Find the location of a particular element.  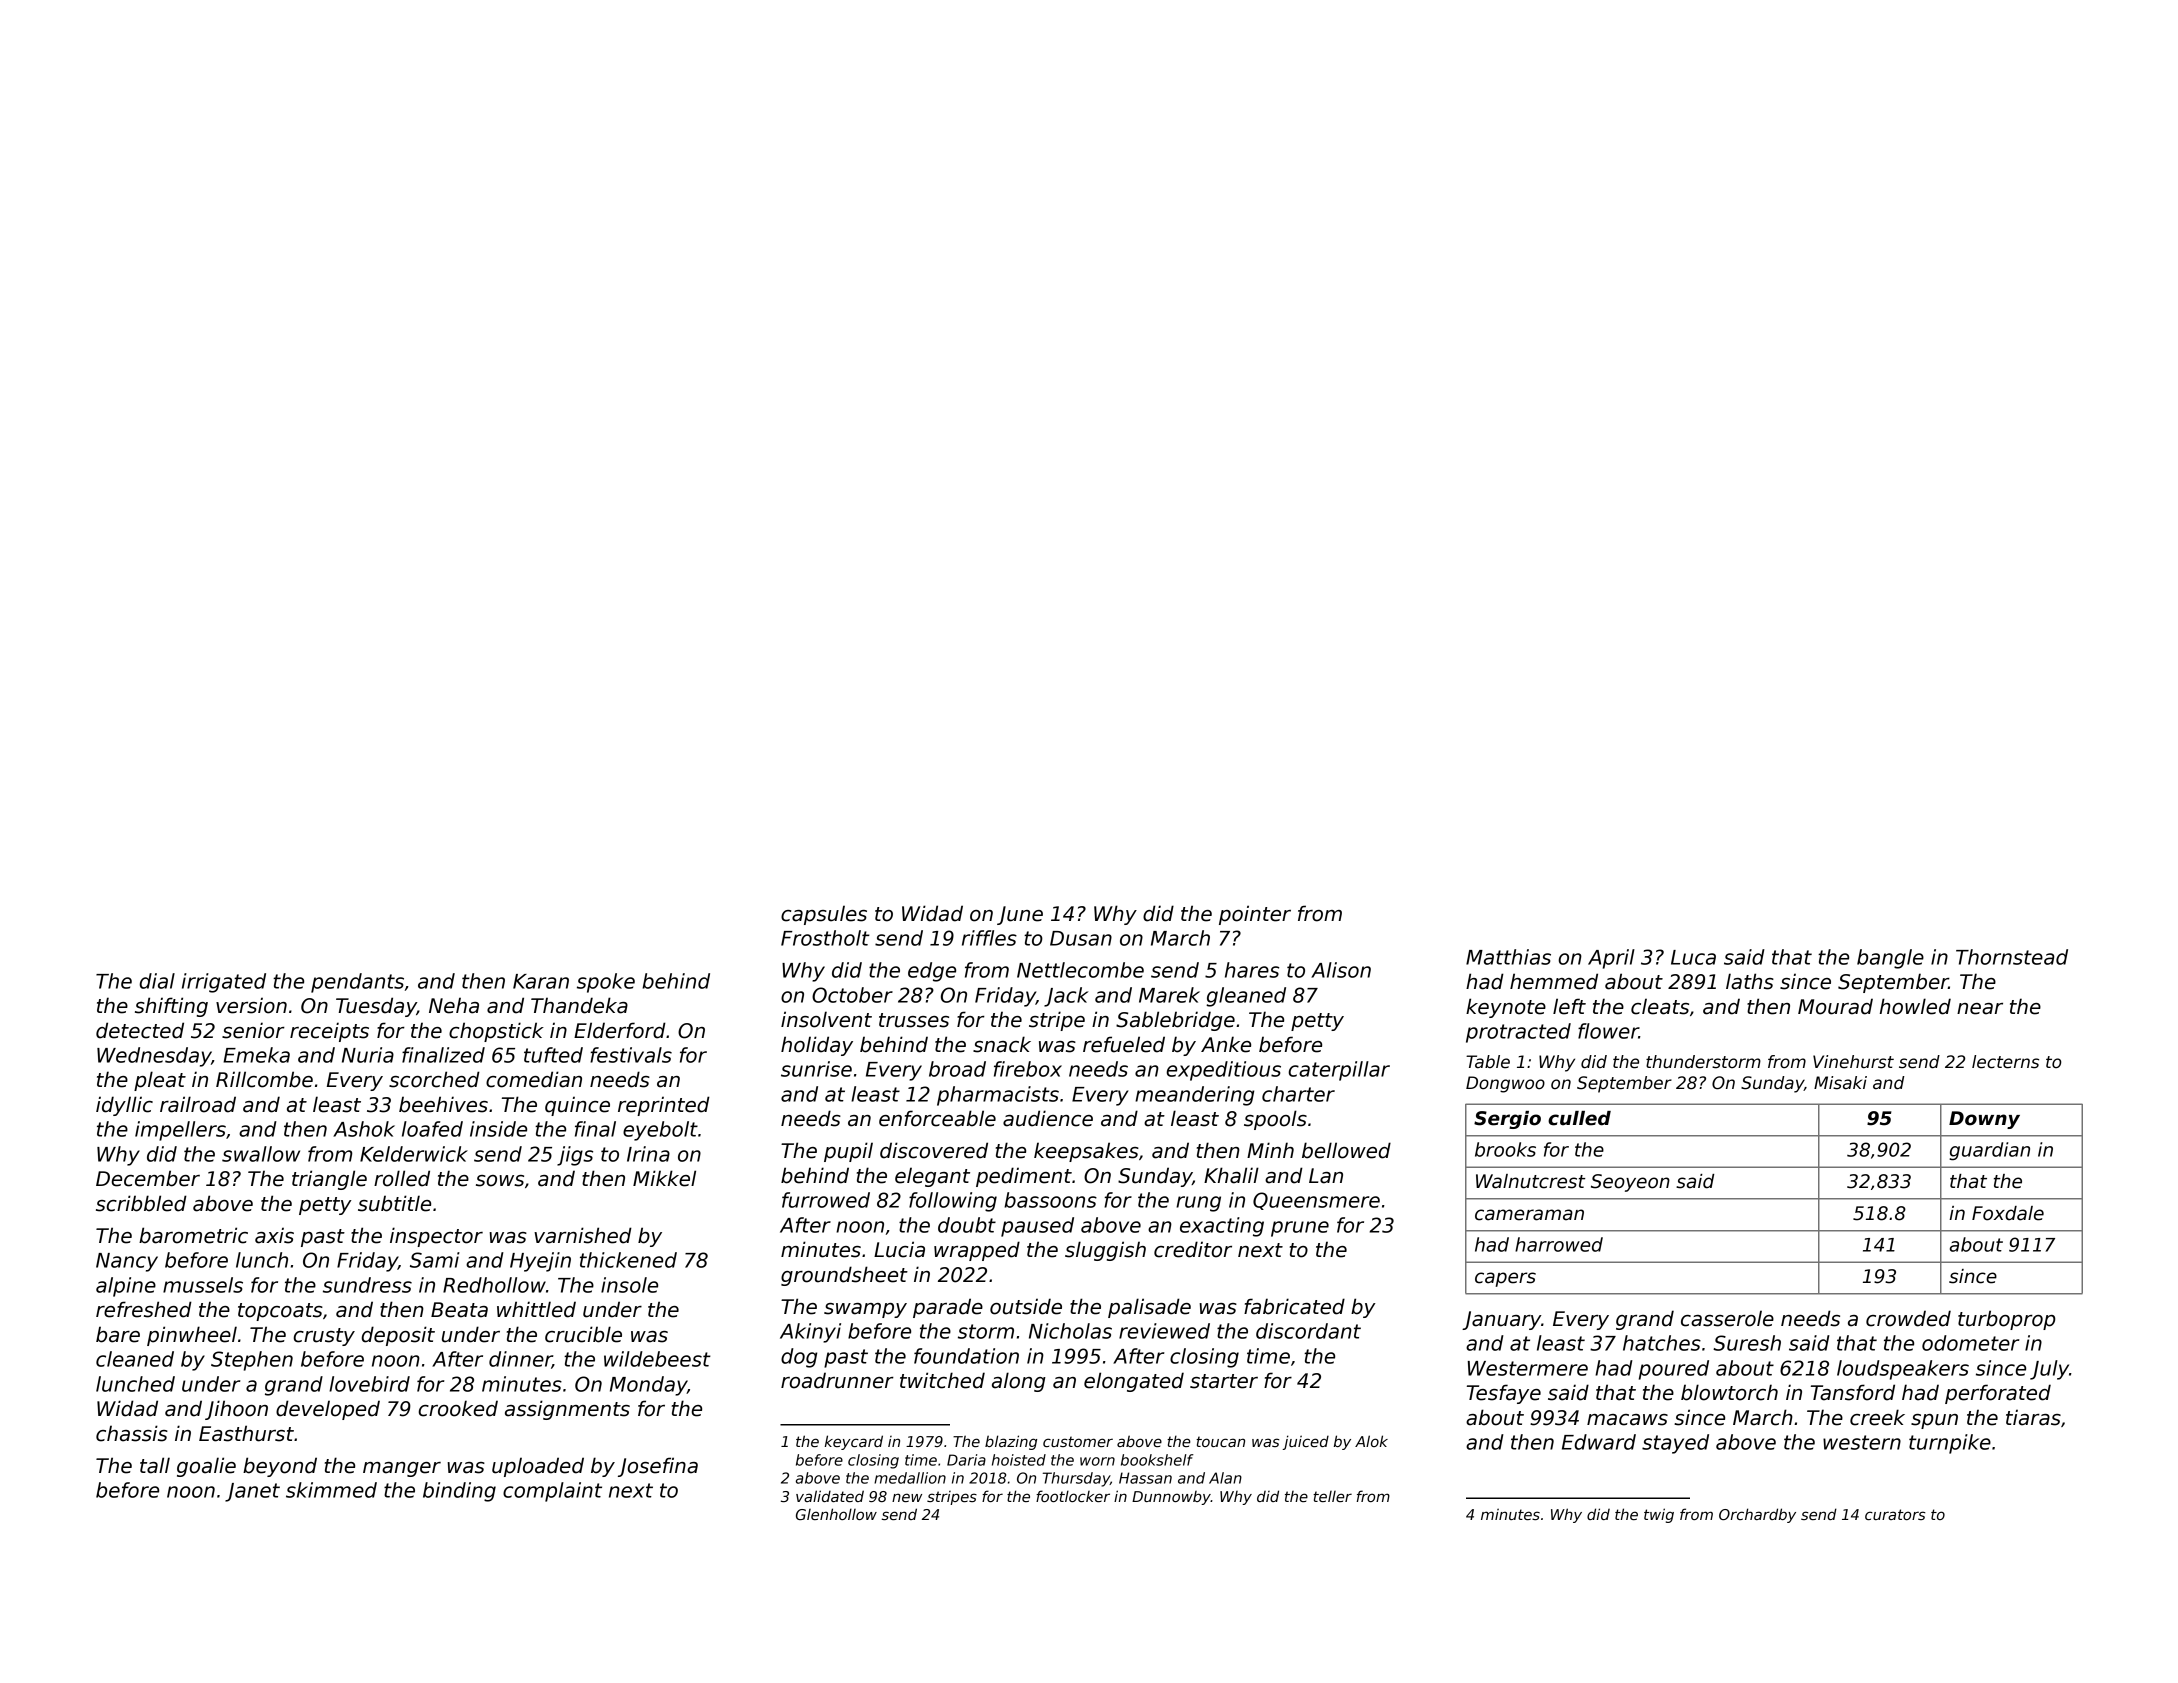

Glenhollow is located at coordinates (836, 1514).
